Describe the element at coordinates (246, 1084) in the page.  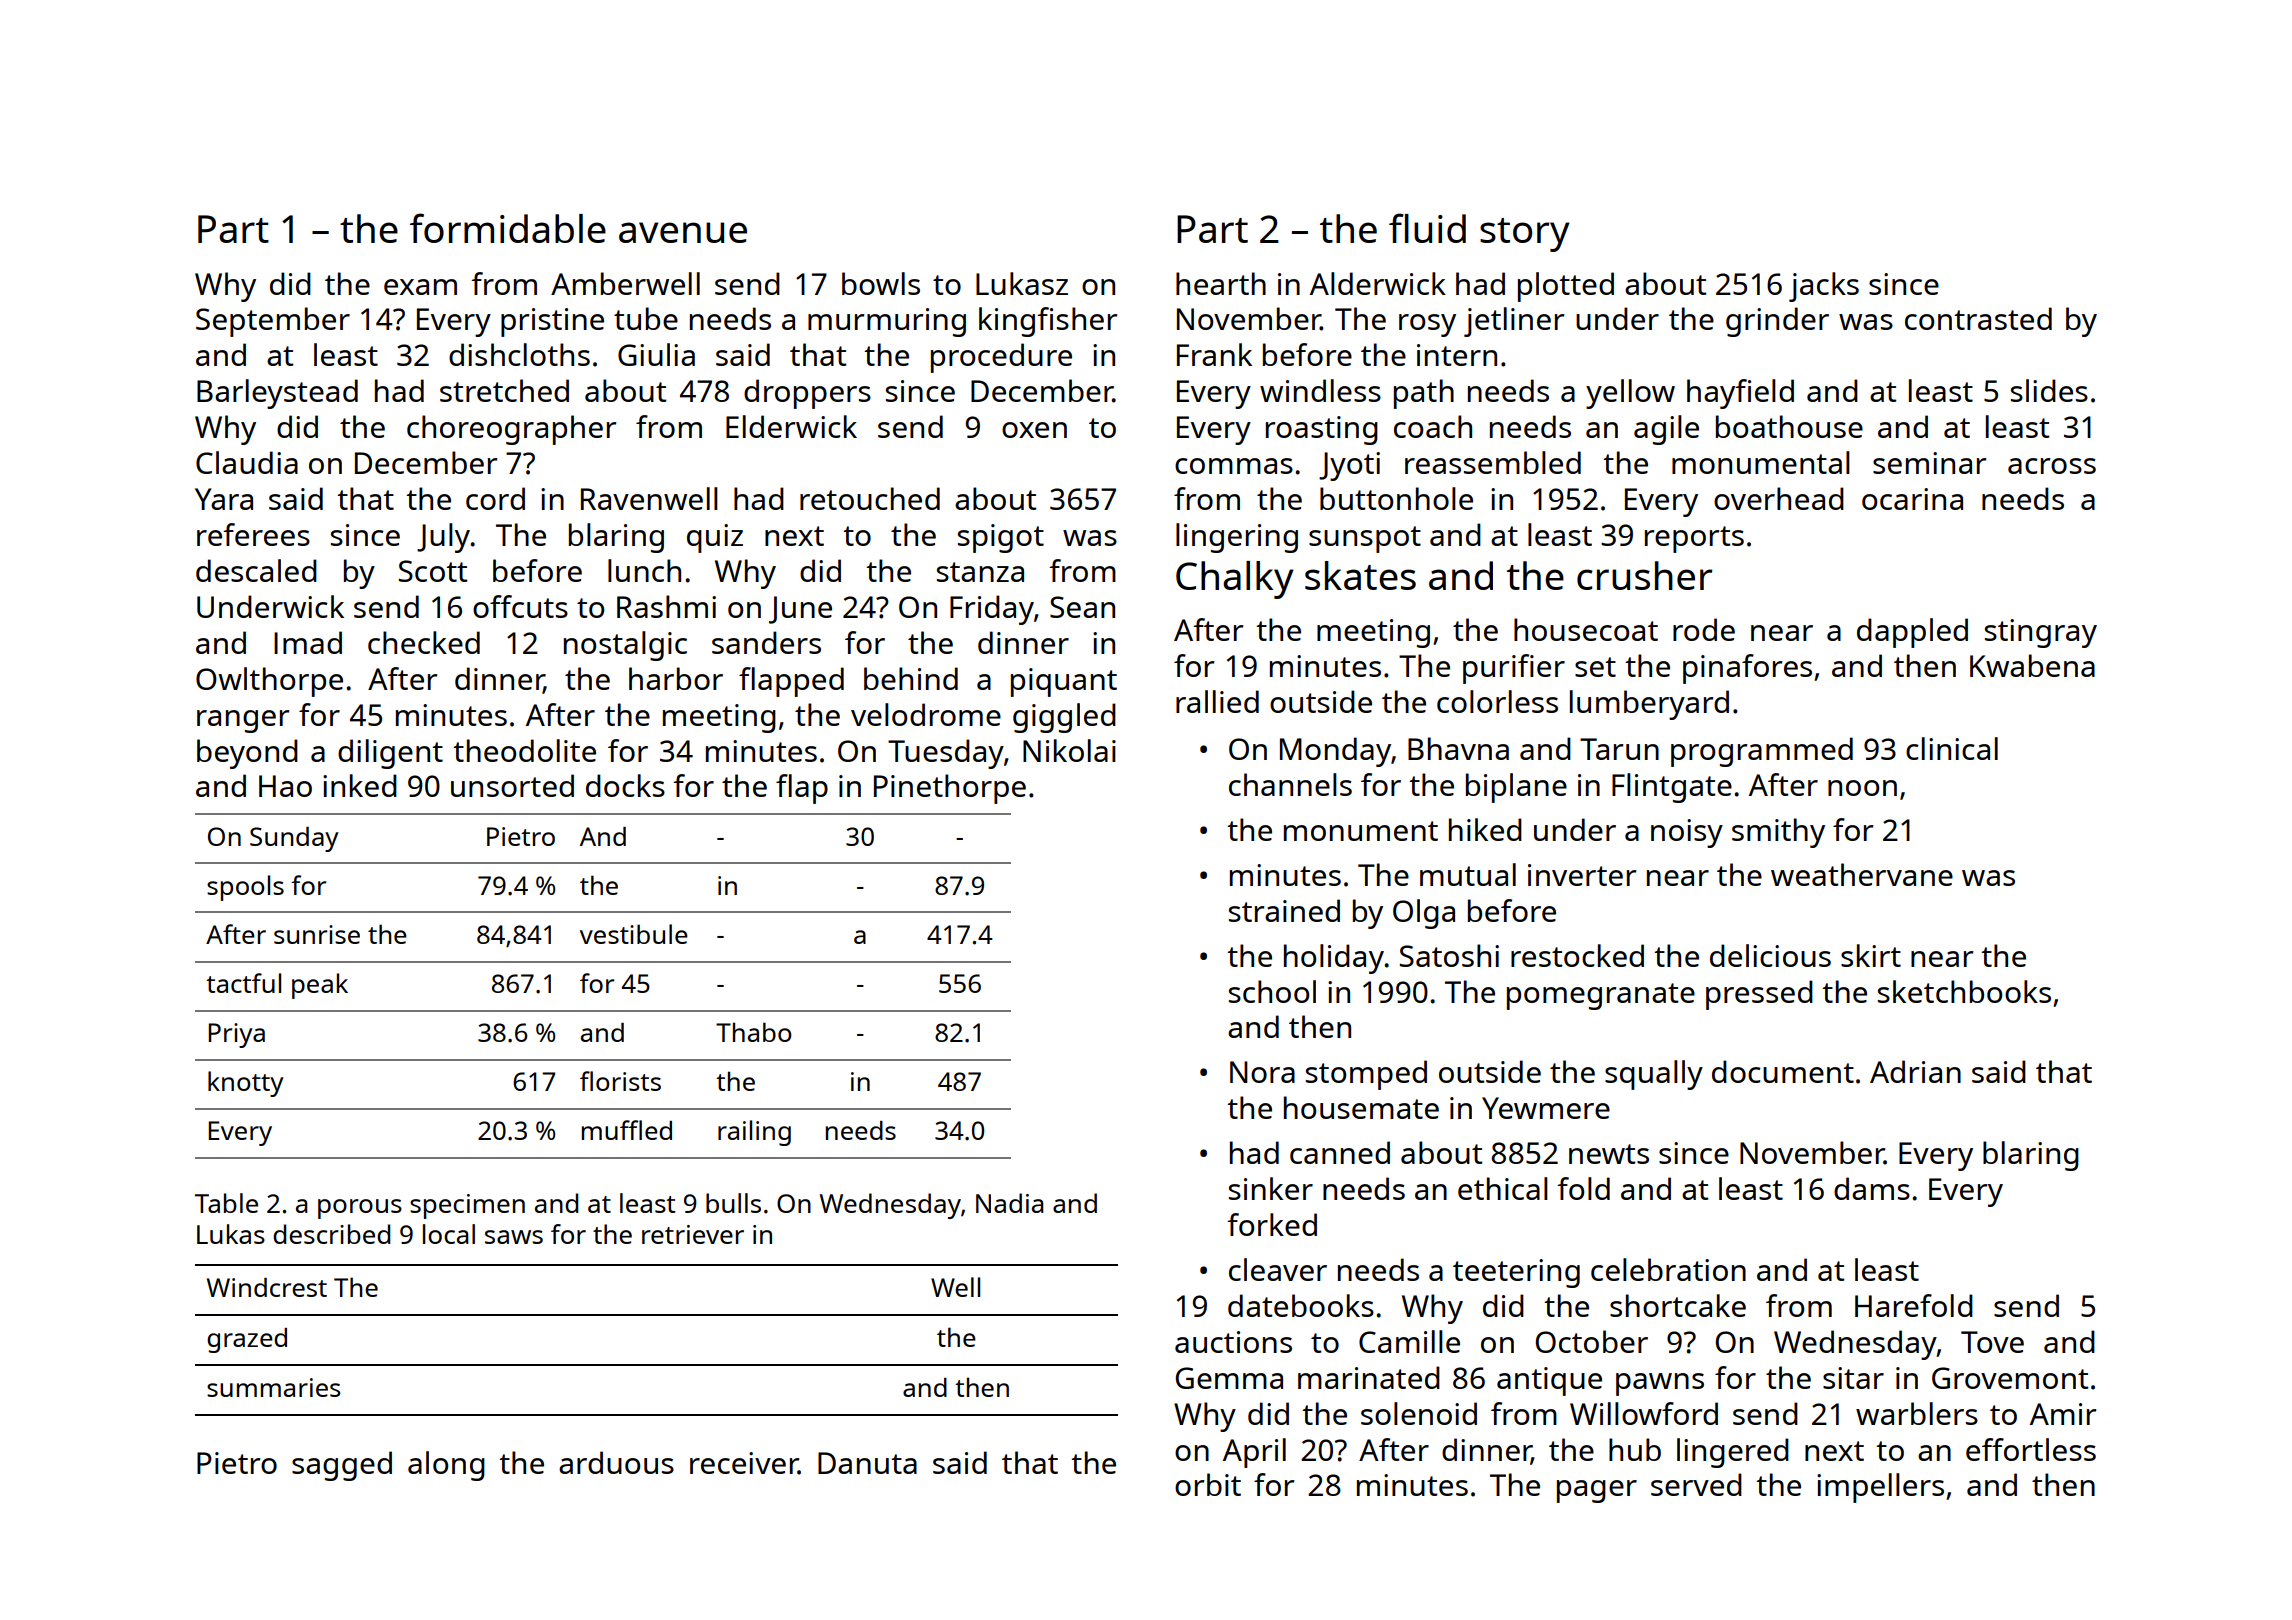
I see `knotty` at that location.
